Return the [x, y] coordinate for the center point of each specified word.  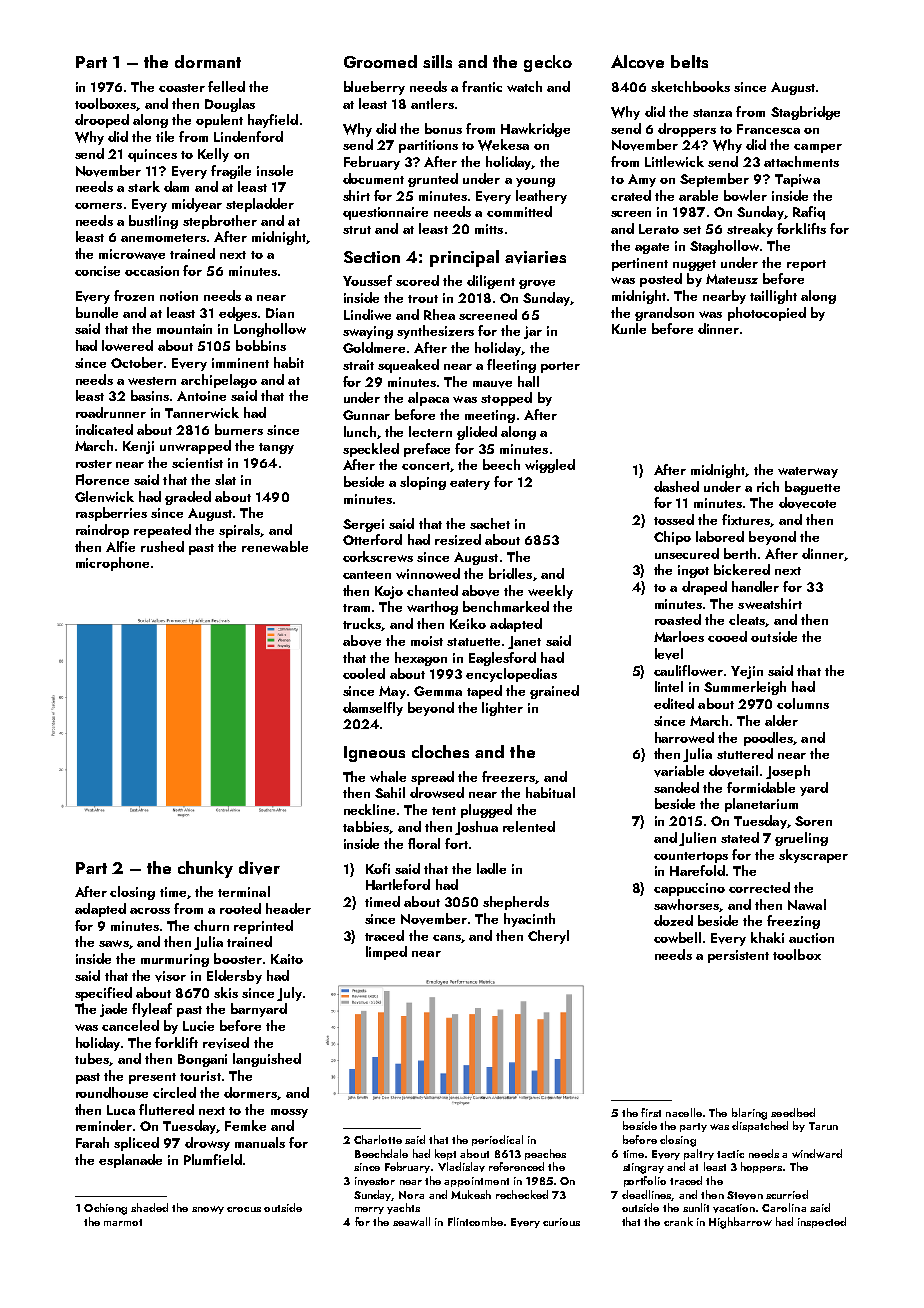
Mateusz [732, 279]
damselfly [373, 709]
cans [447, 938]
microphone [112, 564]
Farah [92, 1142]
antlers [432, 103]
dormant [208, 61]
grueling [801, 839]
